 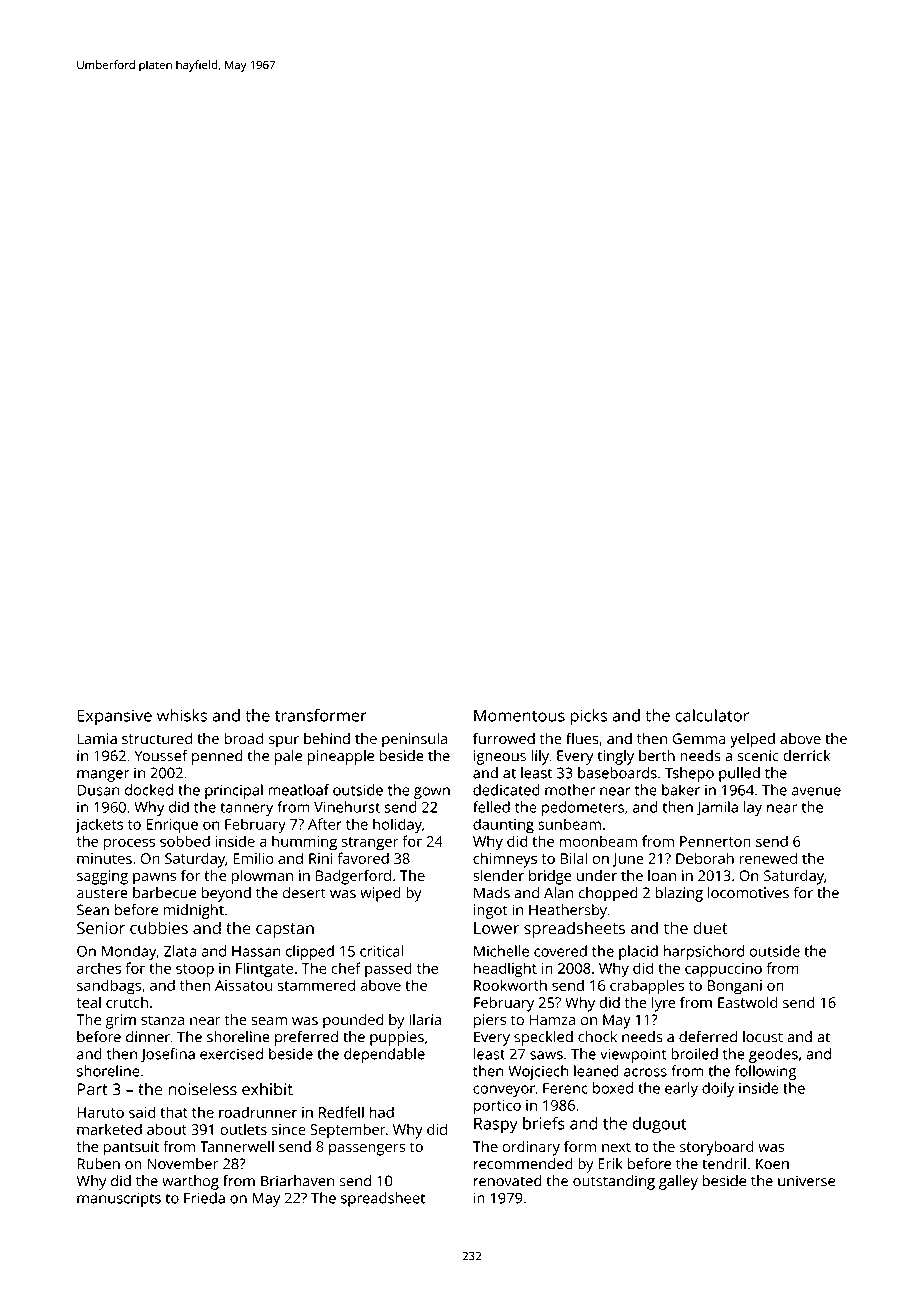 I want to click on whisks, so click(x=182, y=715).
